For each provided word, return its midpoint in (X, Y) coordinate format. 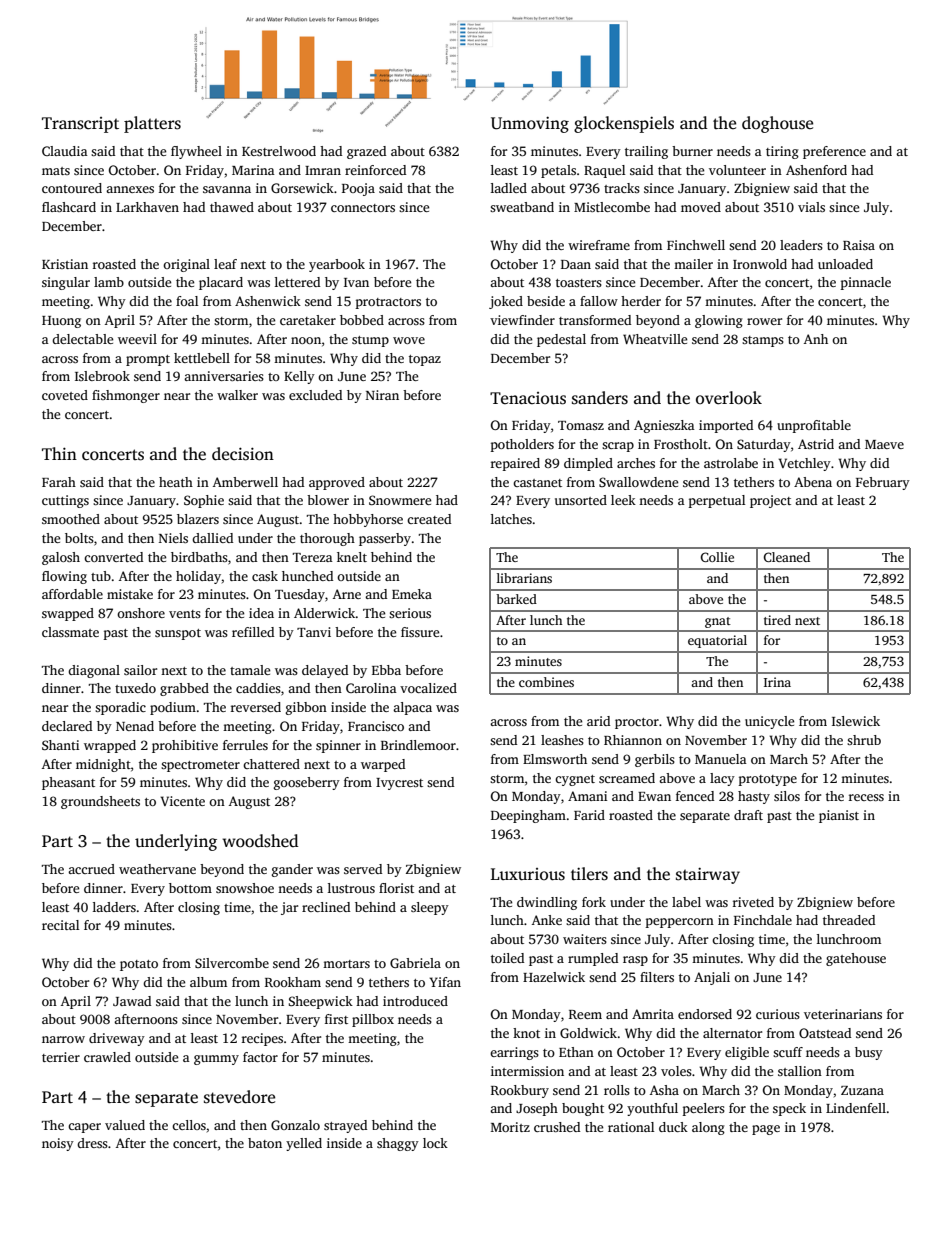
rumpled (593, 959)
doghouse (777, 124)
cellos (189, 1125)
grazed (366, 152)
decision (243, 454)
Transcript (80, 125)
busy (869, 1053)
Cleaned (787, 557)
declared (67, 726)
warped (383, 765)
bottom (190, 888)
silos (787, 796)
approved (337, 483)
